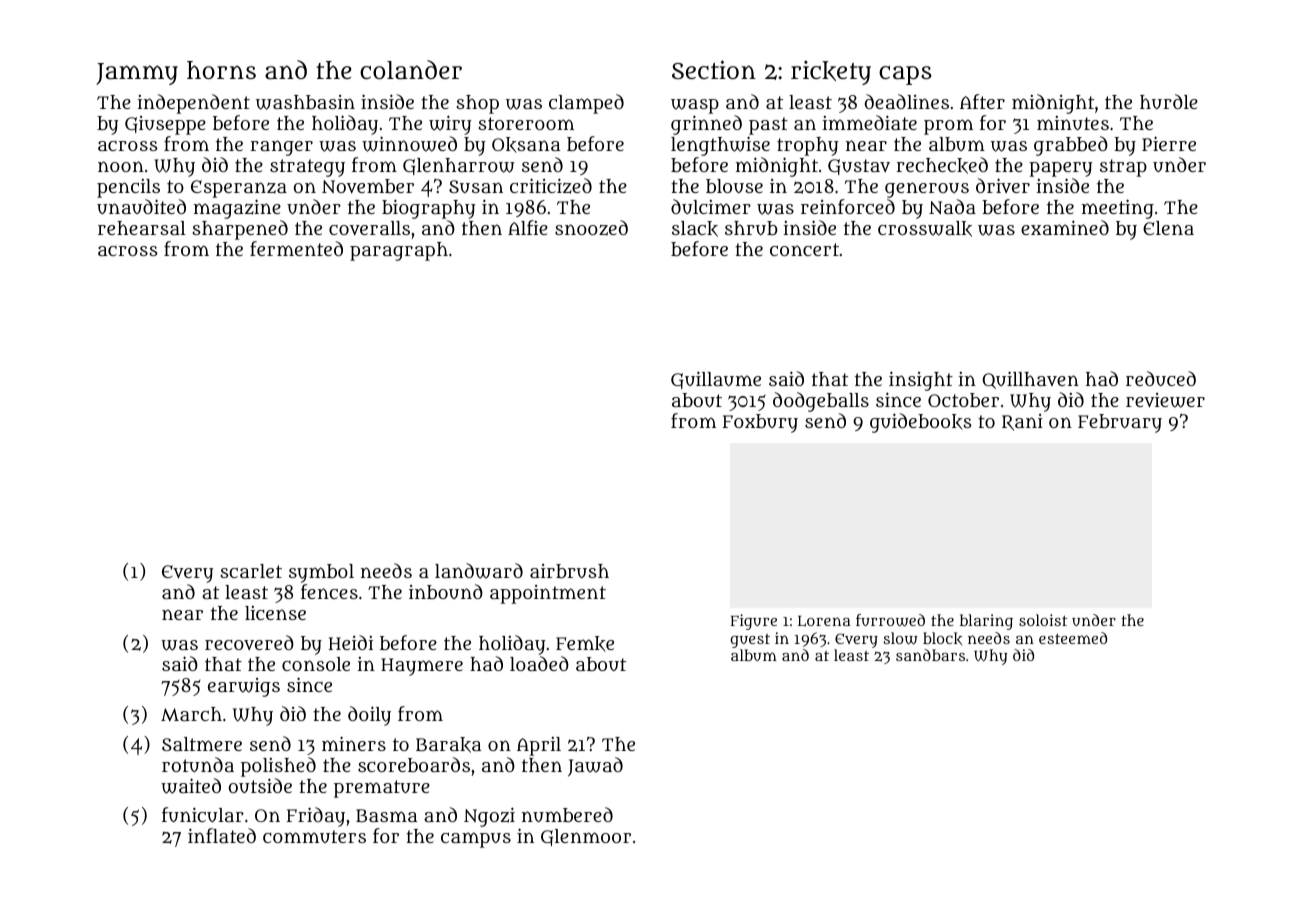 The image size is (1308, 924). I want to click on numbered, so click(567, 815).
